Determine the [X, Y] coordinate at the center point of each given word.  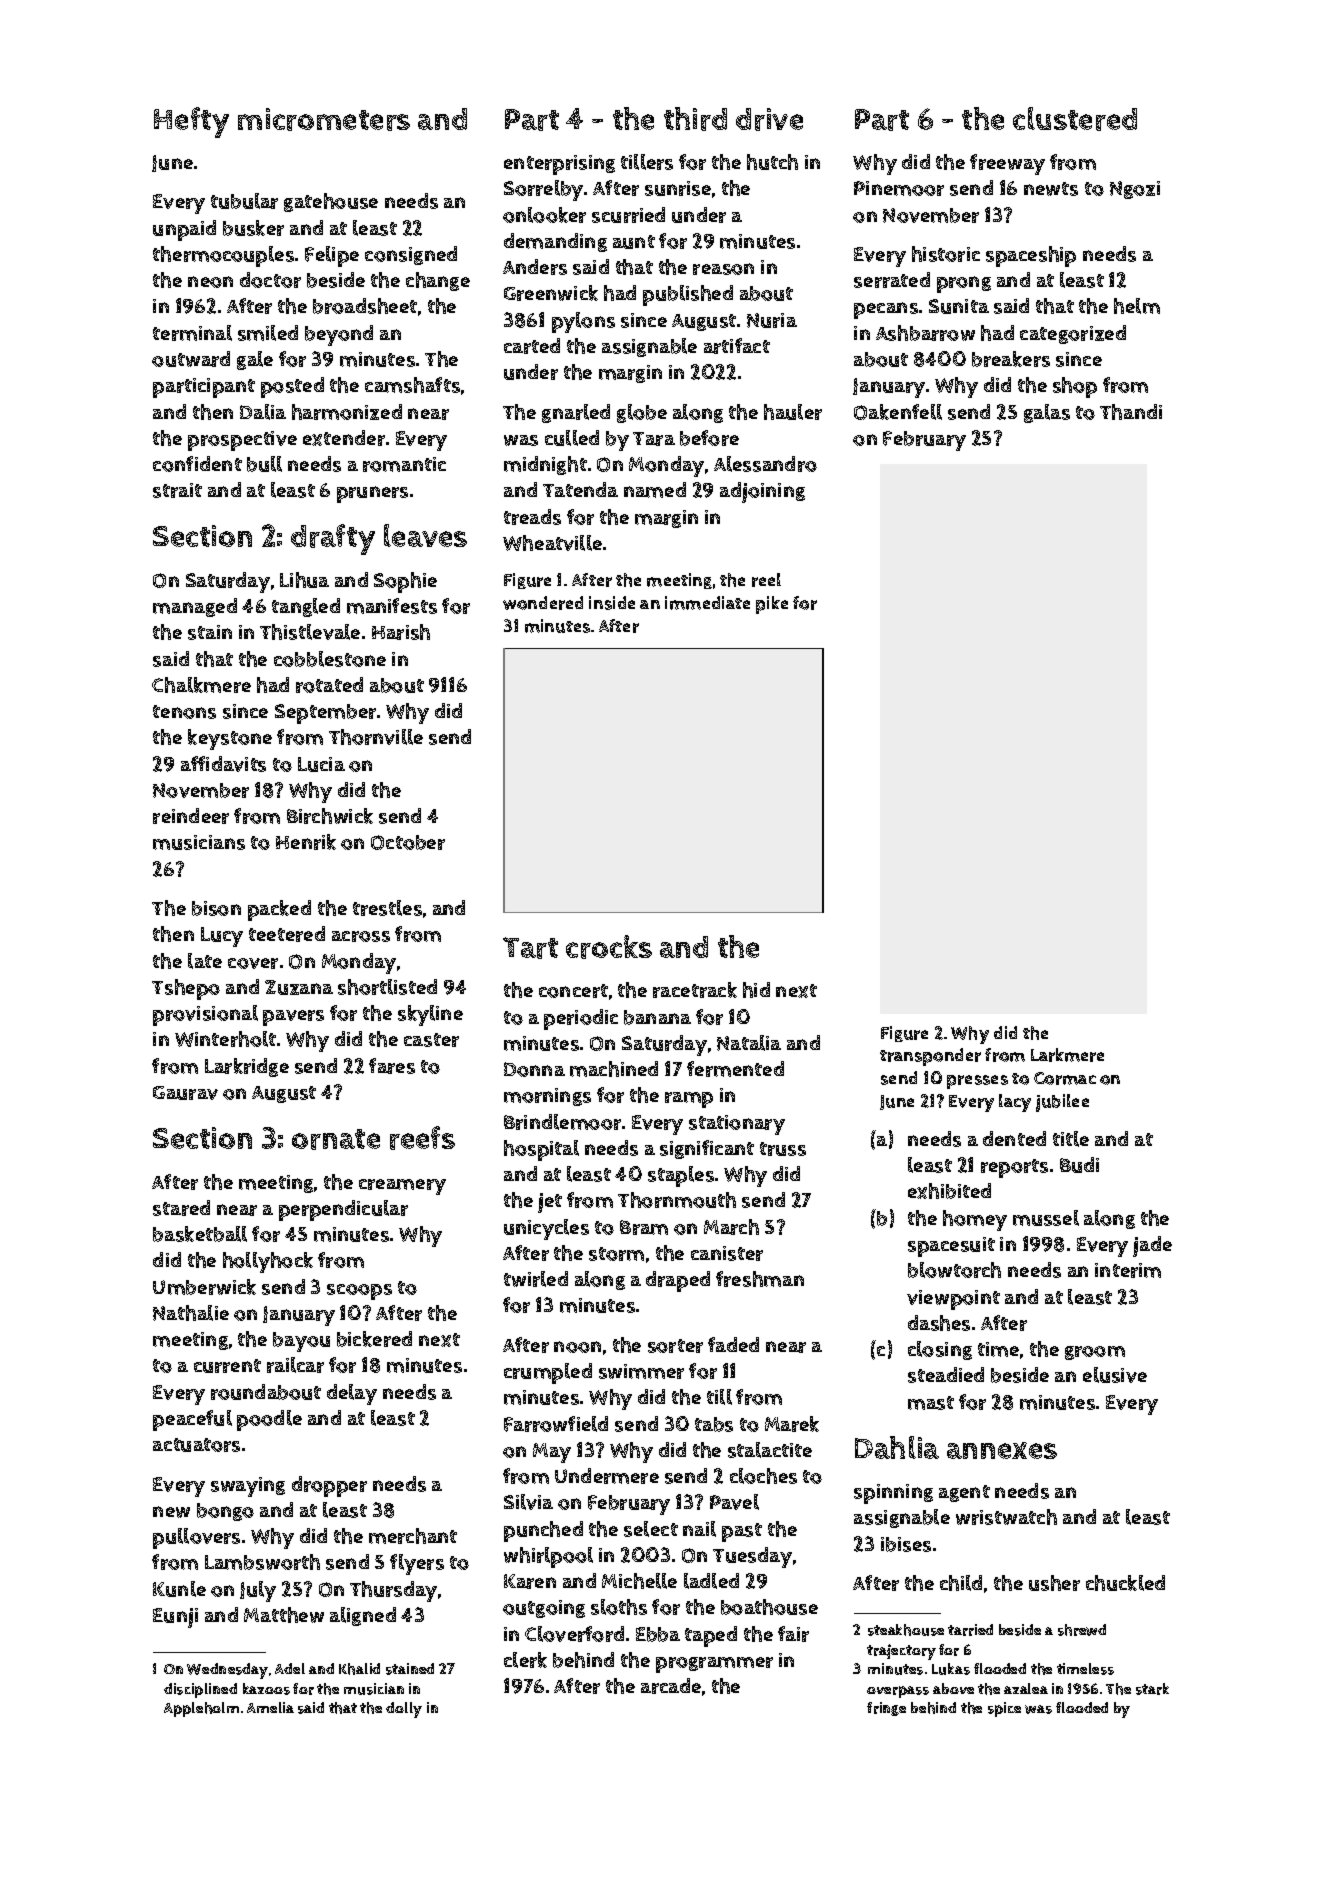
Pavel [734, 1502]
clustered [1075, 119]
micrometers [324, 119]
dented [1014, 1138]
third [695, 119]
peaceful [192, 1420]
